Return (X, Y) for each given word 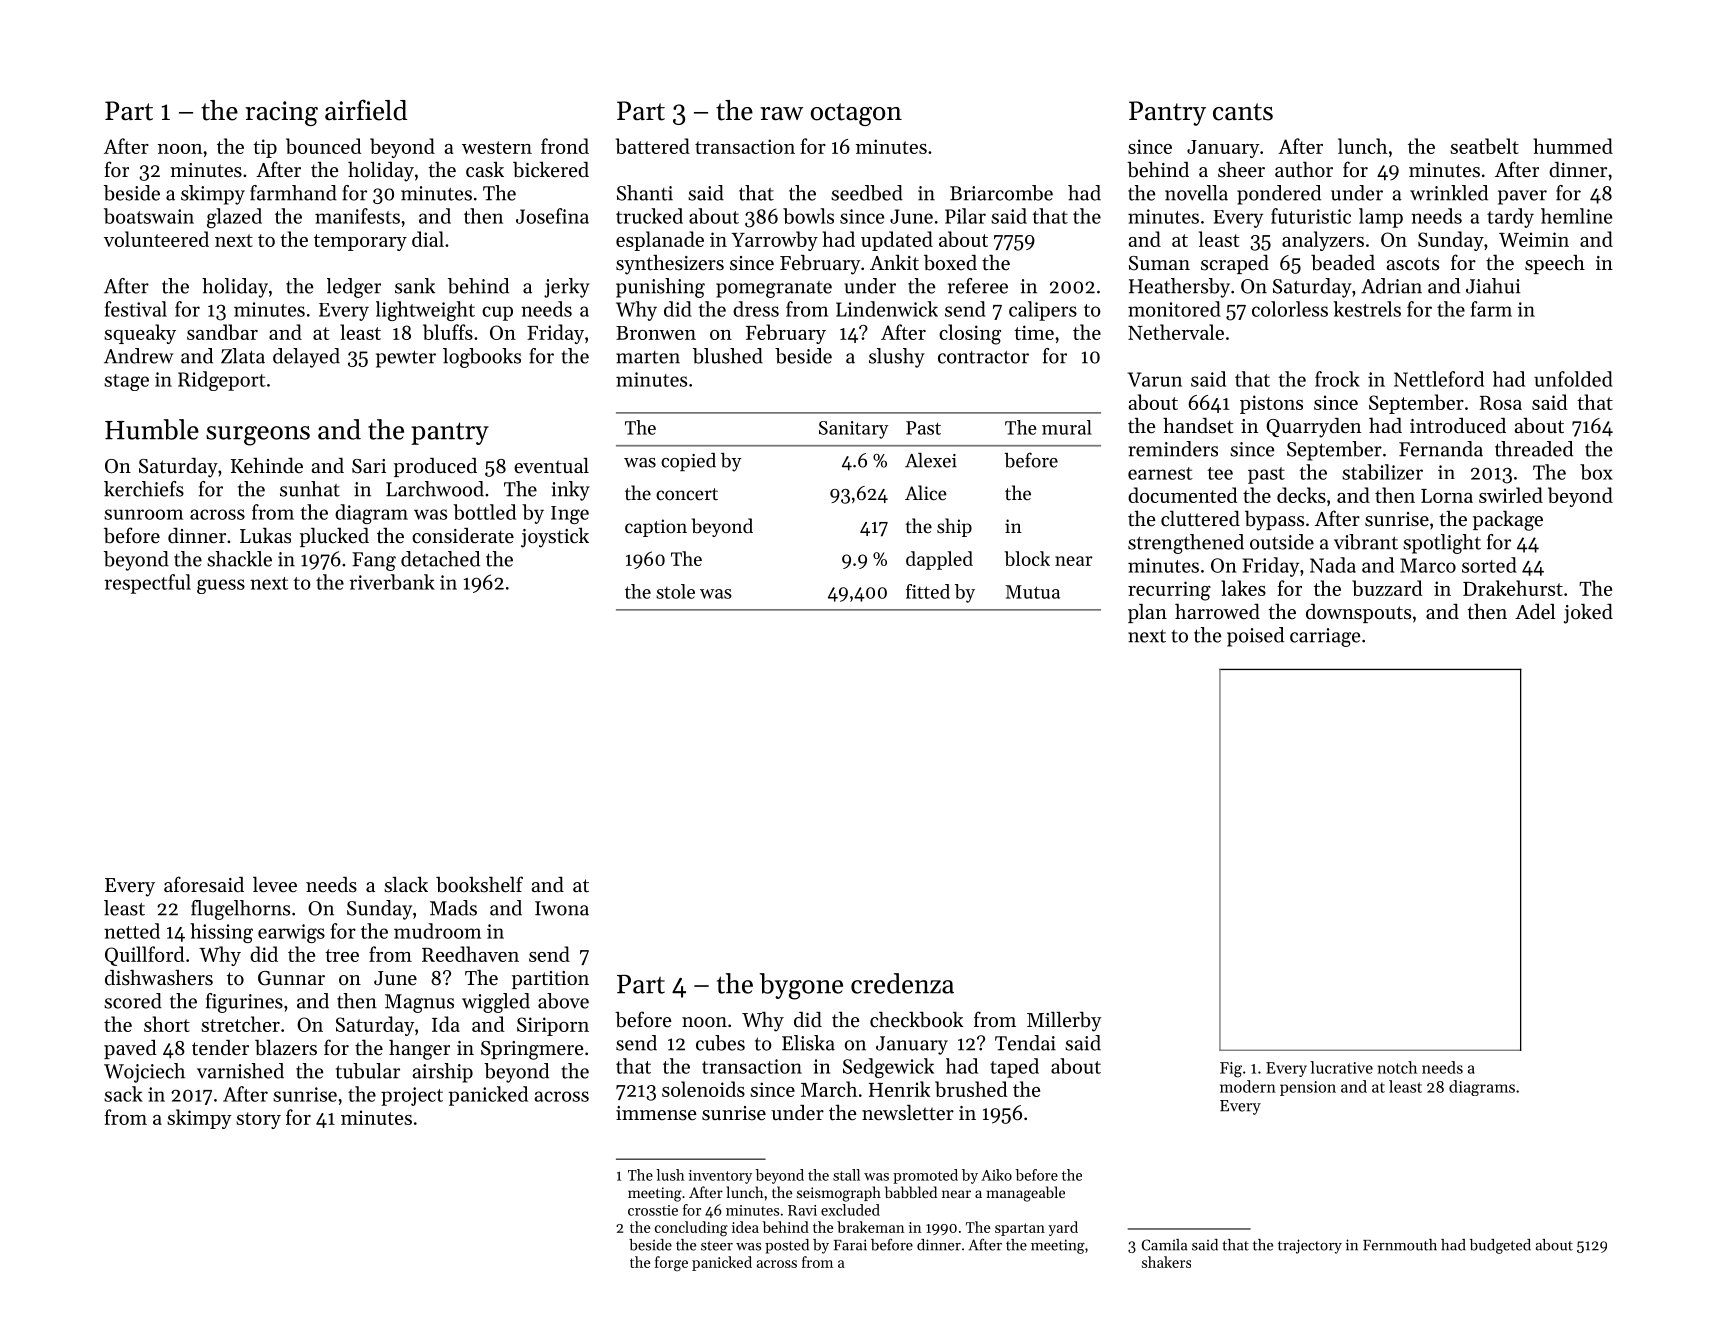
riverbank (392, 582)
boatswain (149, 216)
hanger (419, 1049)
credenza (902, 983)
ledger (354, 288)
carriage (1325, 637)
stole (675, 591)
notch (1397, 1067)
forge (671, 1264)
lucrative (1341, 1067)
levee (275, 884)
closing (970, 334)
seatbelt (1484, 146)
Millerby (1064, 1021)
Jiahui (1493, 286)
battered (653, 146)
